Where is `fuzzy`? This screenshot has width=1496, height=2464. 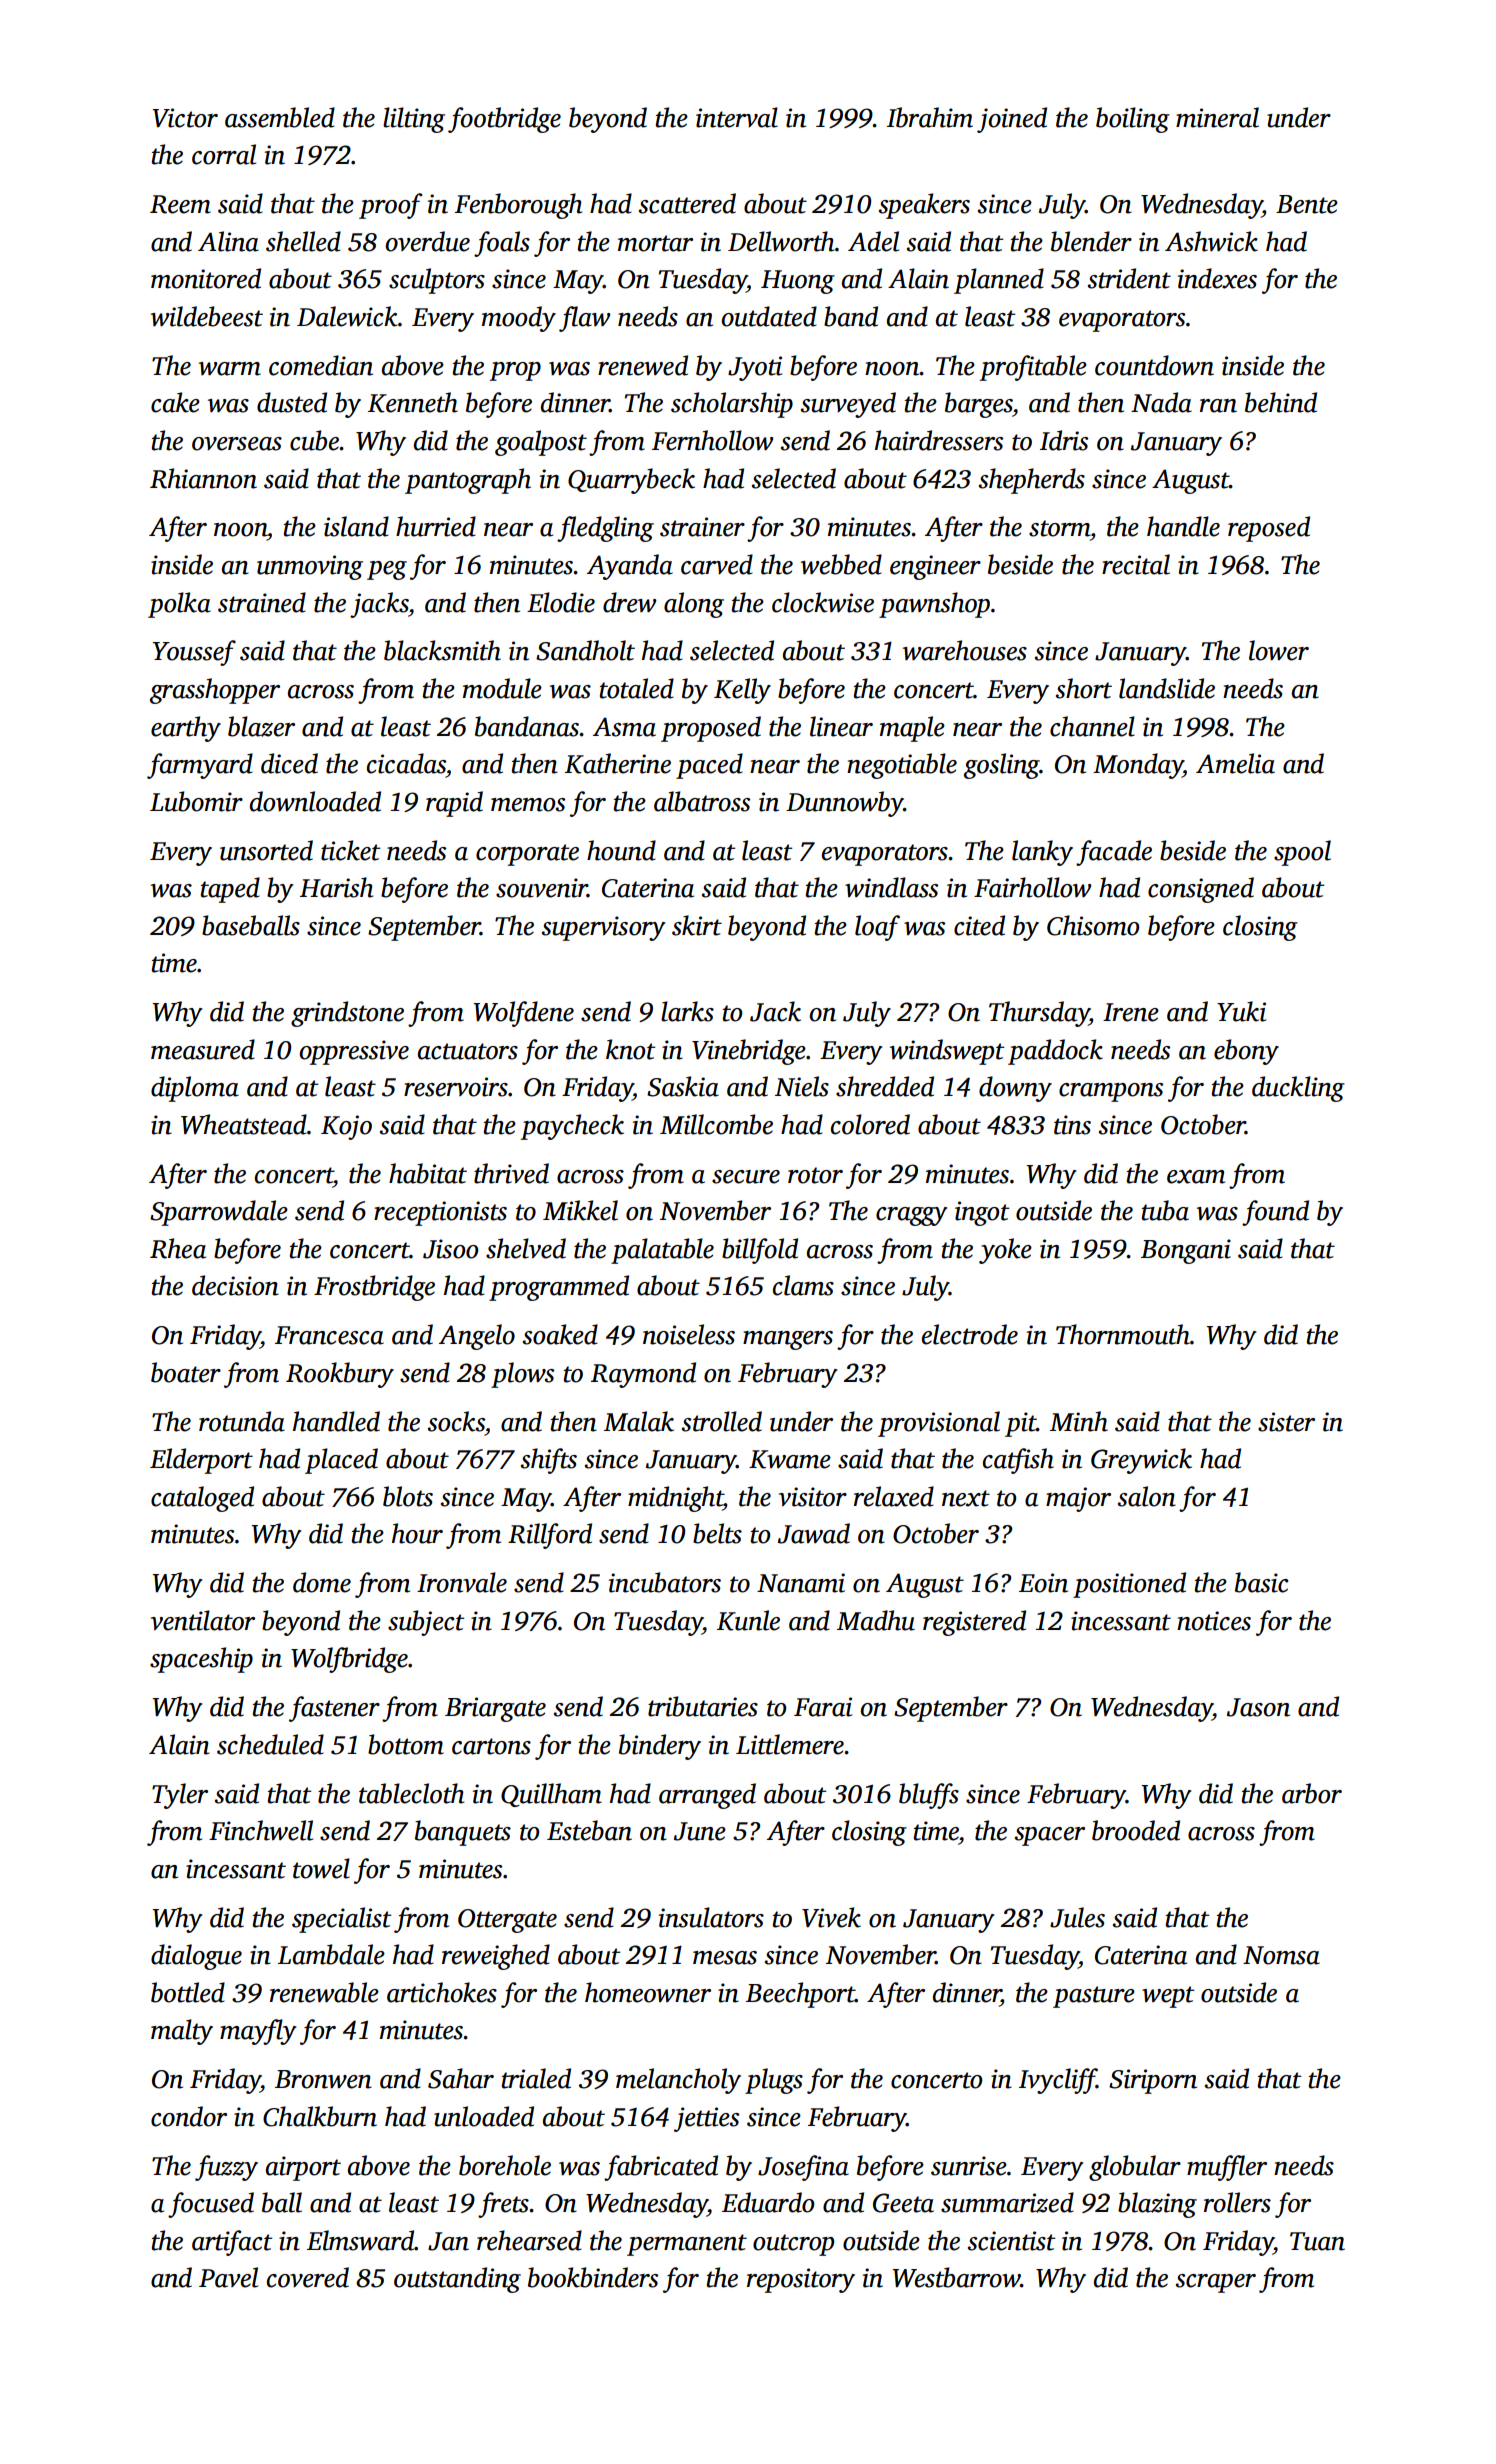
fuzzy is located at coordinates (226, 2168).
